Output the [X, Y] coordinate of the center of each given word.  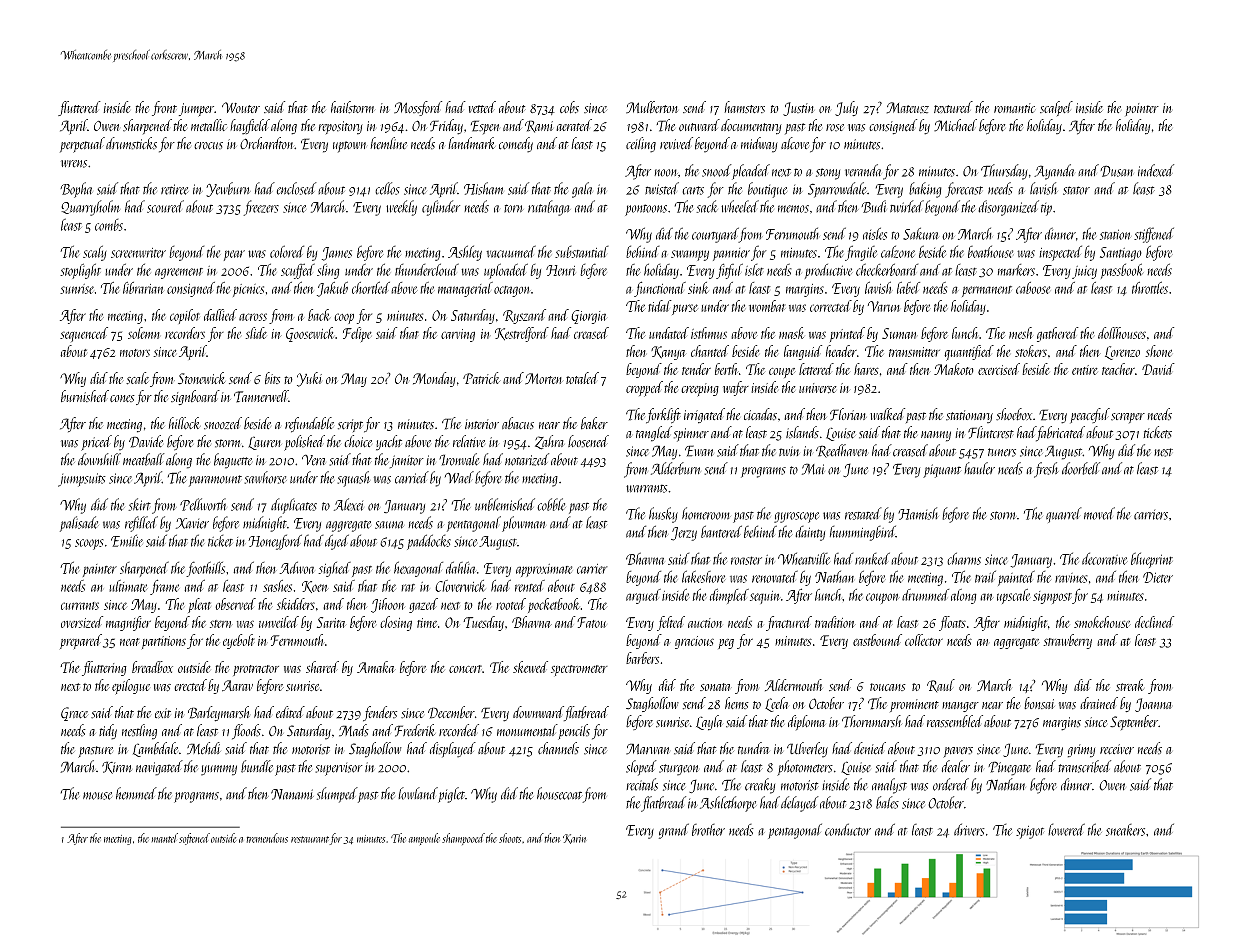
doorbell [1081, 468]
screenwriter [138, 253]
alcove [795, 143]
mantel [165, 838]
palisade [79, 524]
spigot [1030, 832]
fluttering [104, 668]
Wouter [241, 107]
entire [1085, 370]
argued [643, 596]
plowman [524, 524]
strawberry [1067, 641]
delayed [800, 804]
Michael [955, 125]
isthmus [709, 333]
